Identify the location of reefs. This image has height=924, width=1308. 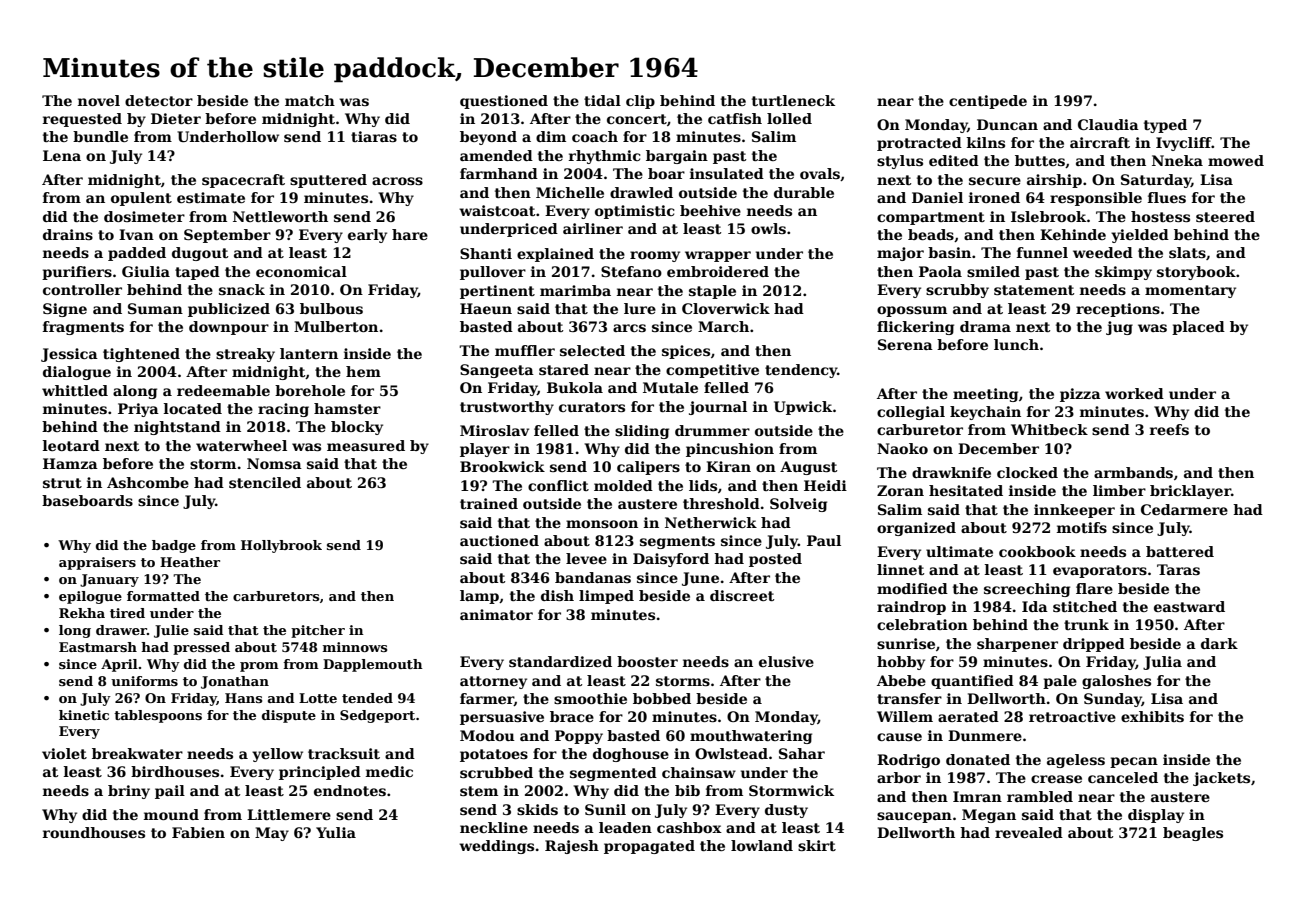
(1169, 429).
